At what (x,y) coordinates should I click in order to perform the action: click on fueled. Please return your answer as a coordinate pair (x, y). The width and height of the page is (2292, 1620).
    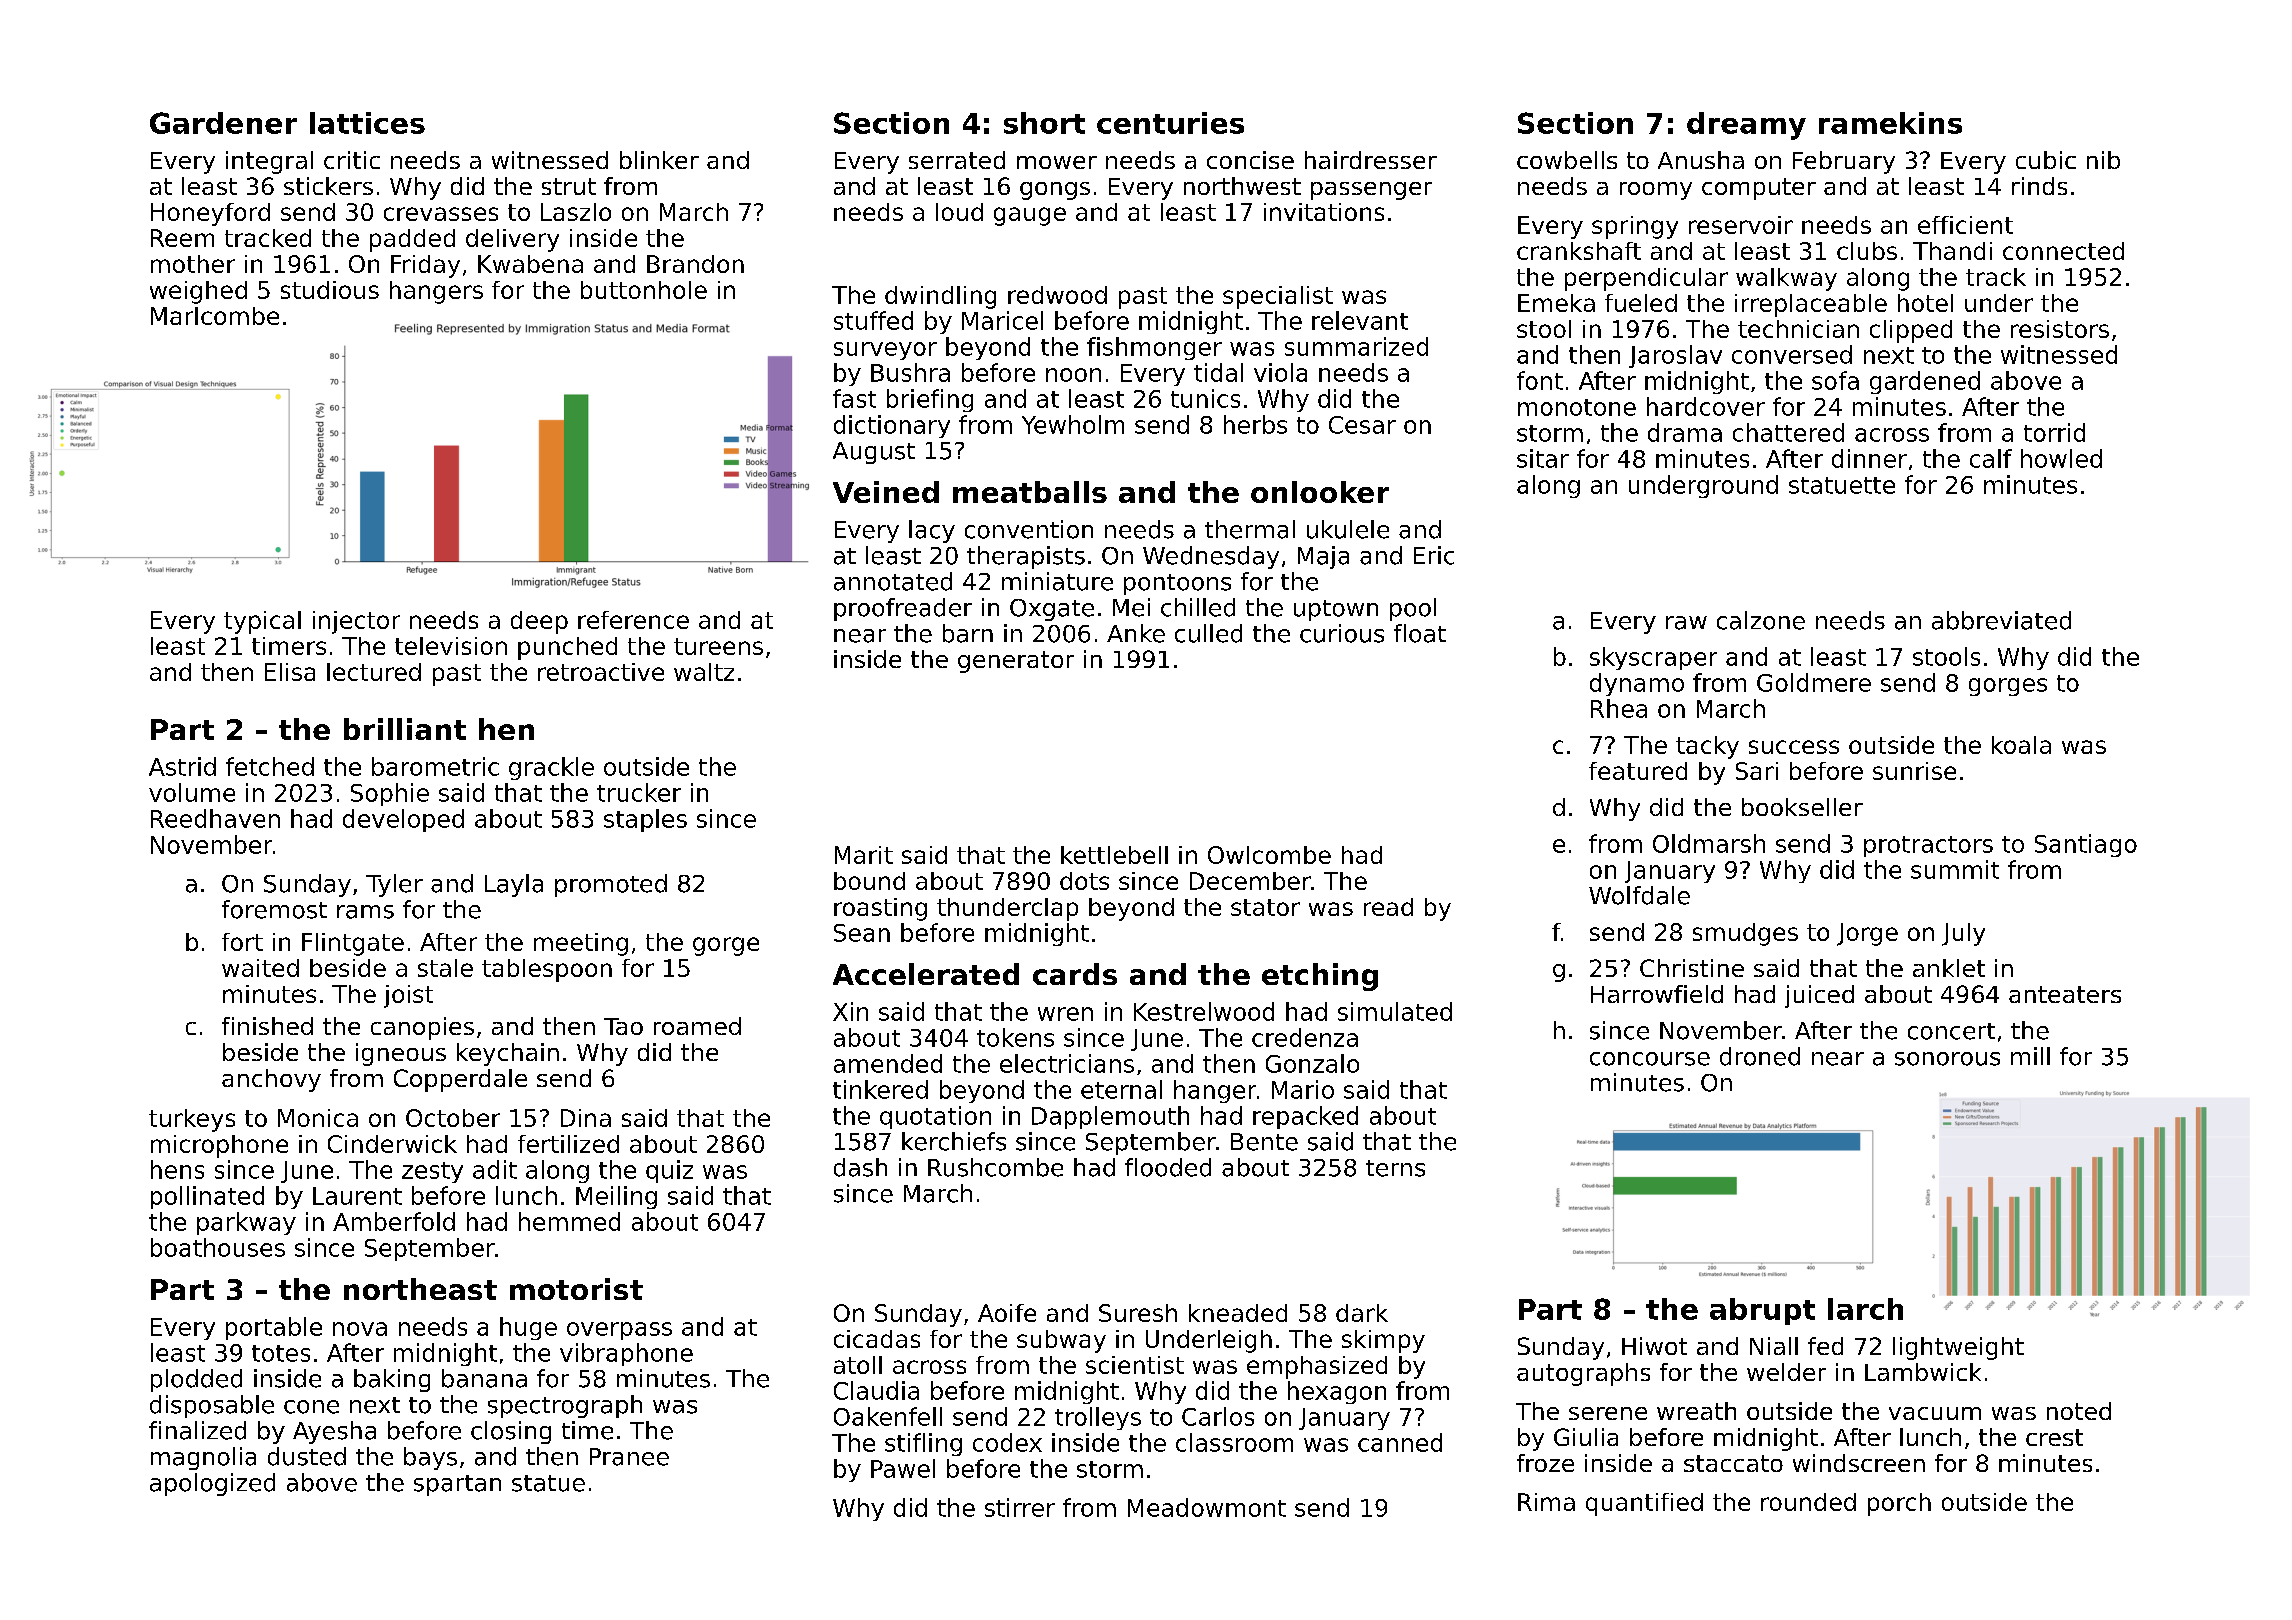
    Looking at the image, I should click on (1641, 303).
